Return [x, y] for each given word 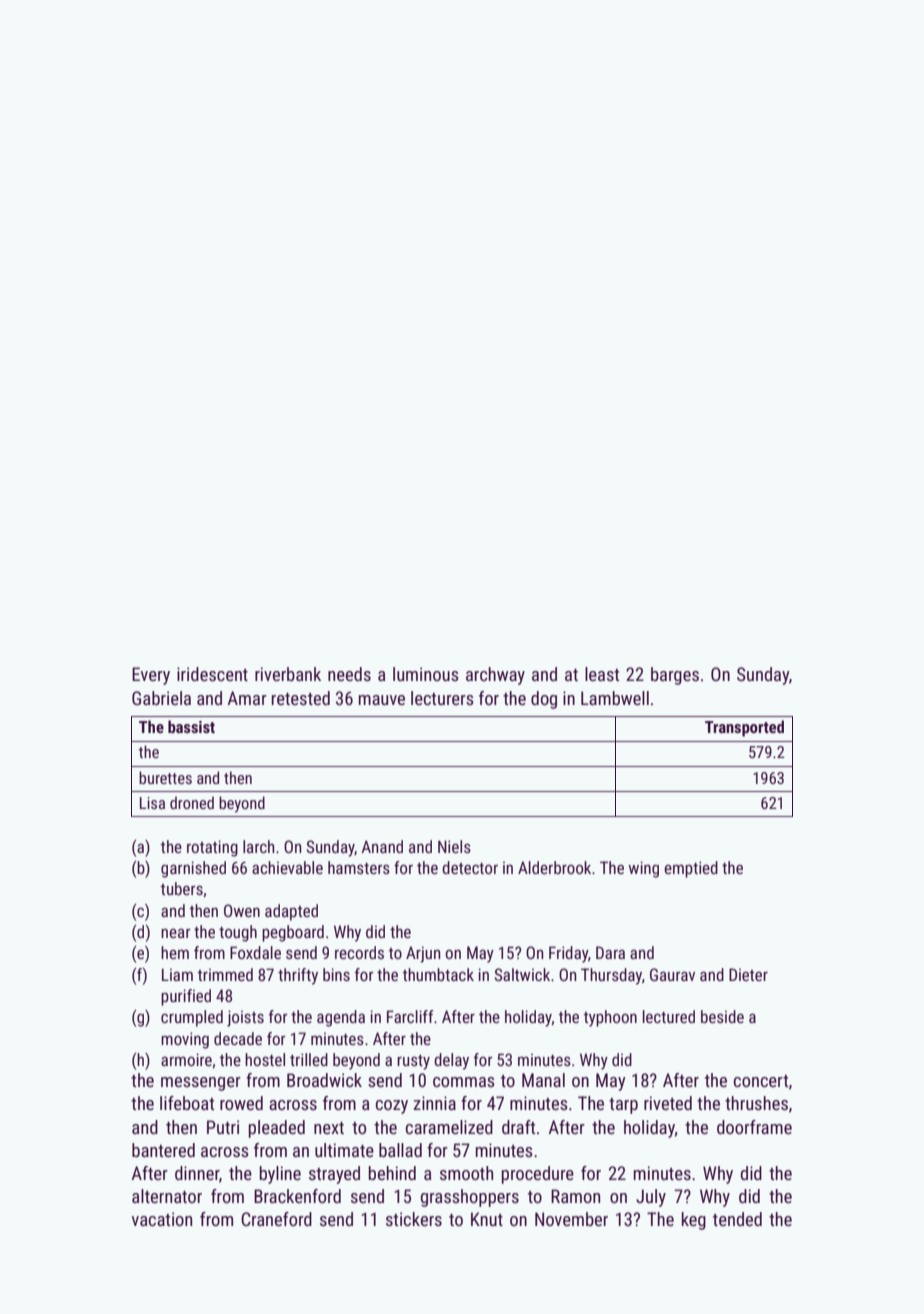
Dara [610, 952]
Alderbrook [554, 867]
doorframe [754, 1127]
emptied [691, 869]
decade [238, 1038]
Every [151, 676]
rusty [413, 1062]
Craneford [276, 1219]
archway [495, 676]
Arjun [423, 954]
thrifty [298, 976]
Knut [487, 1219]
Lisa [152, 803]
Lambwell [615, 698]
